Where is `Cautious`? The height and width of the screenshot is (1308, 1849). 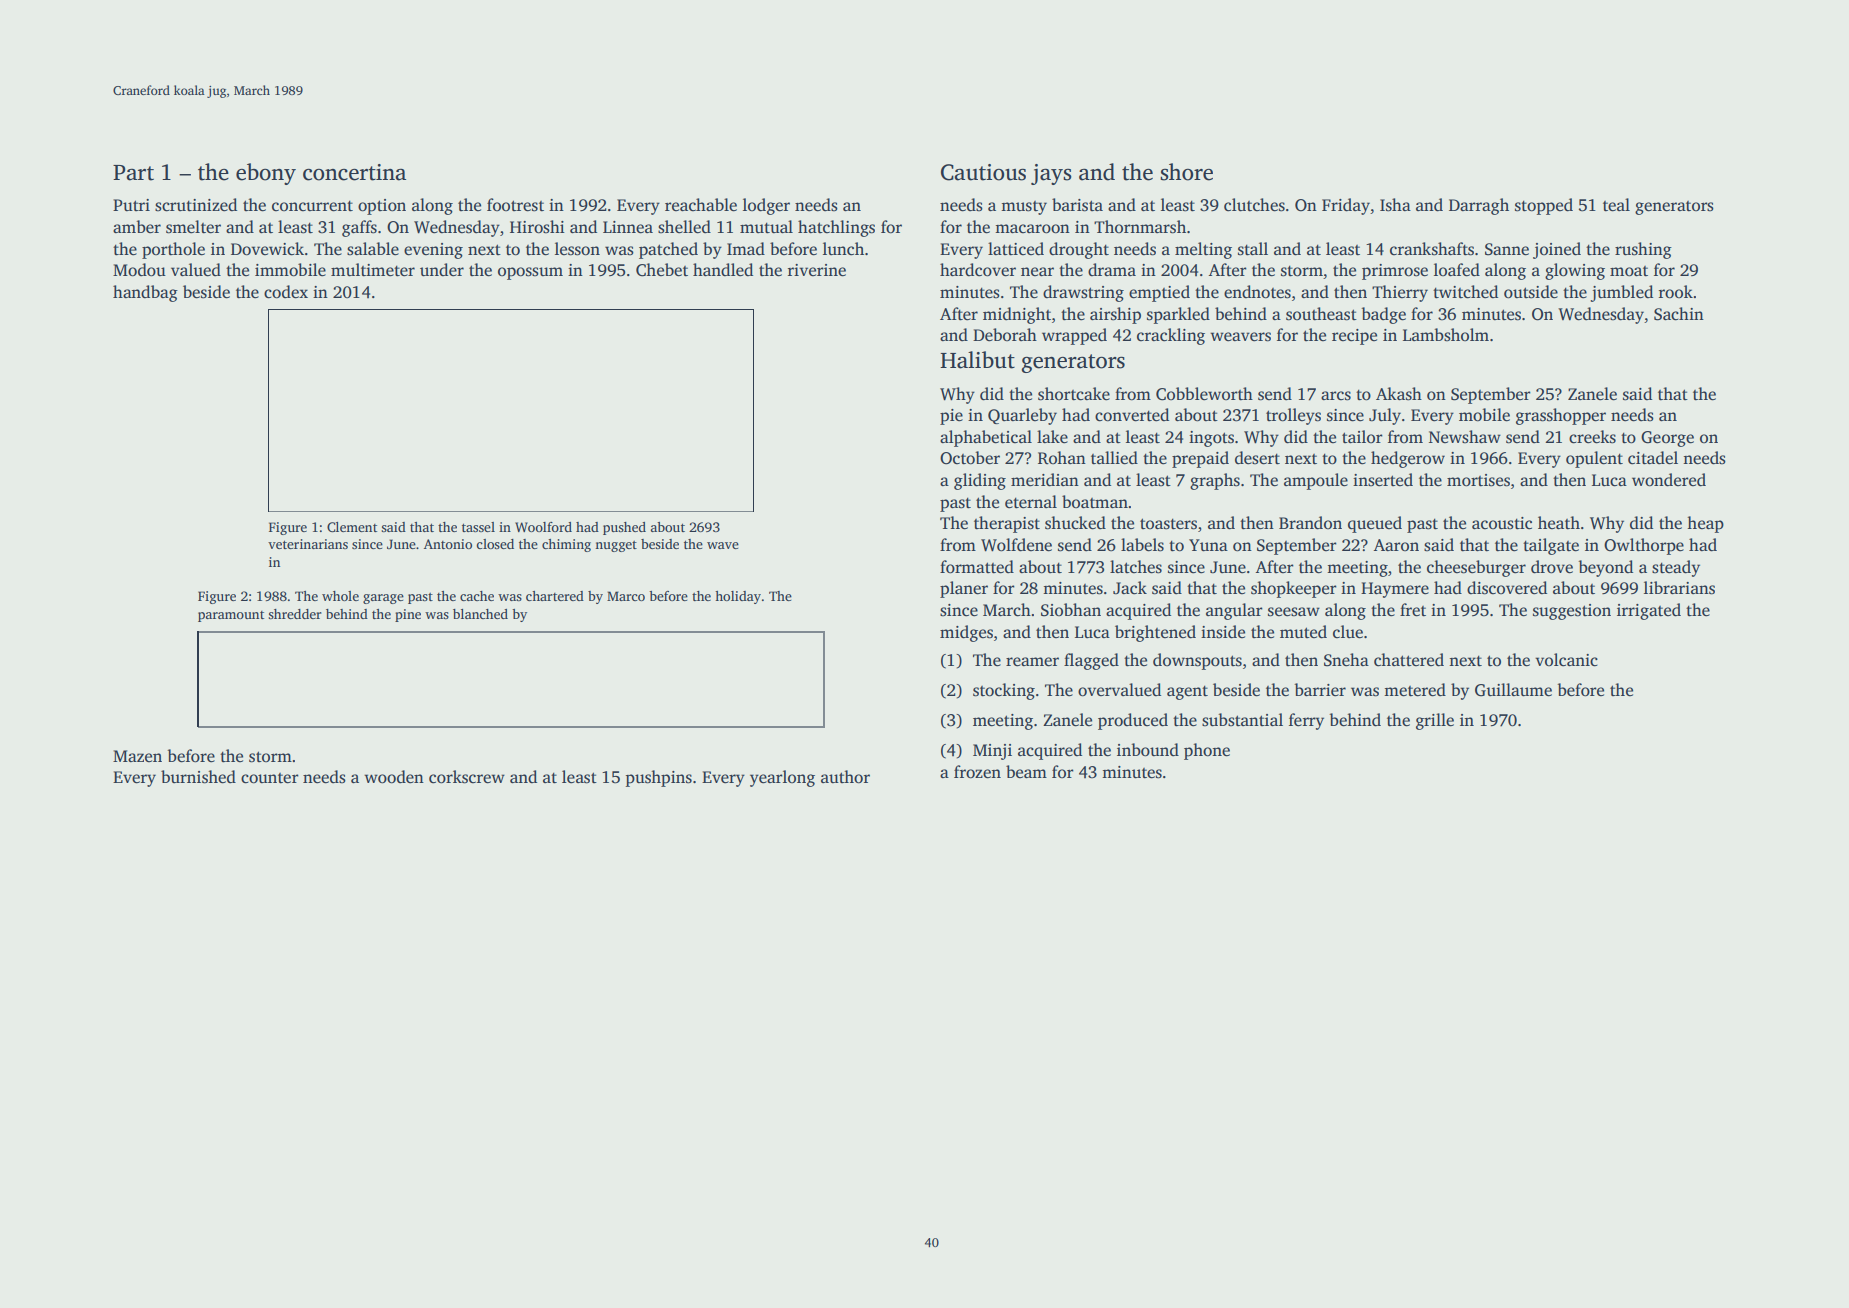 Cautious is located at coordinates (983, 172).
